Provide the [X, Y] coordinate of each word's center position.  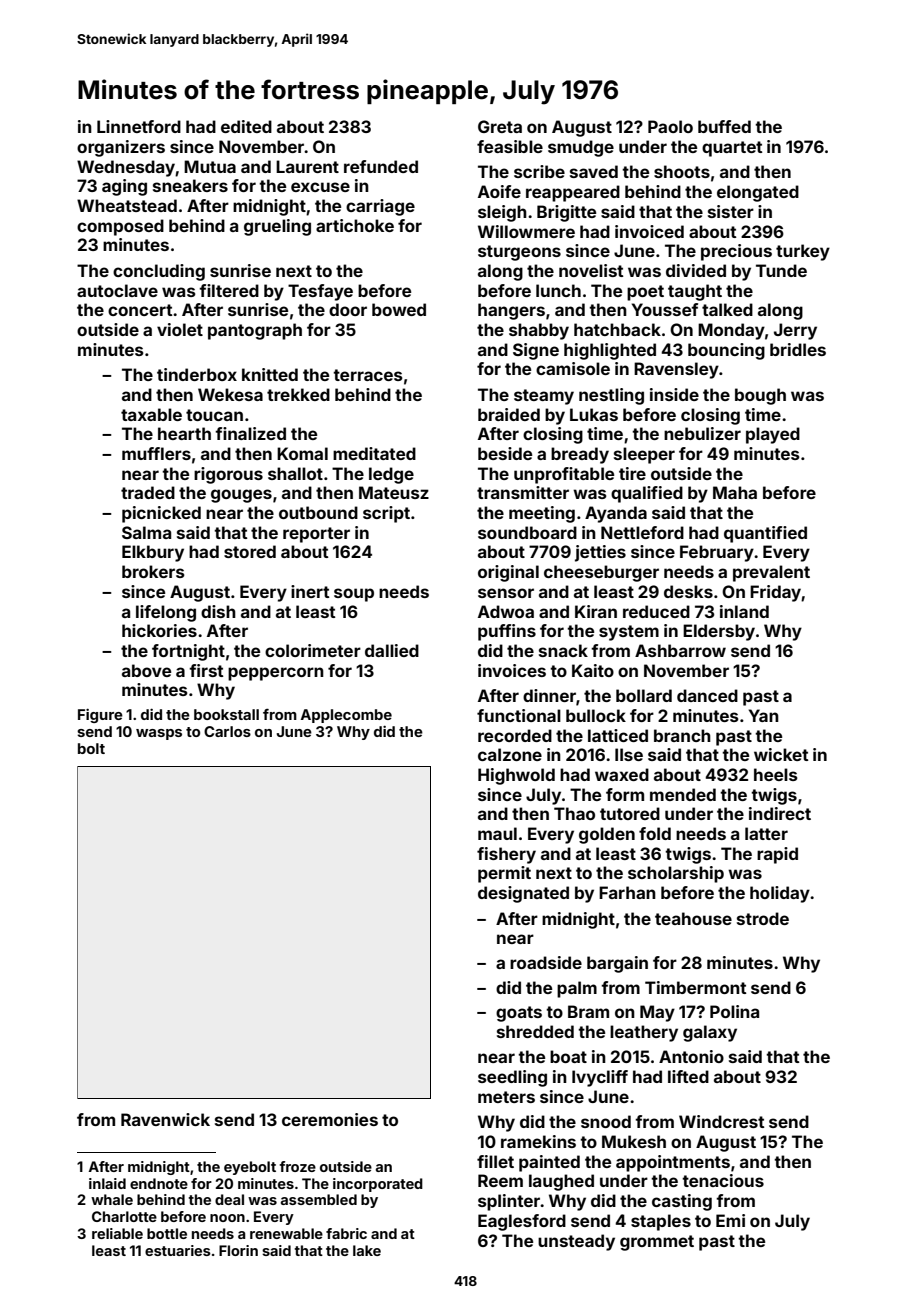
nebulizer [702, 433]
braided [509, 414]
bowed [399, 309]
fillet [495, 1161]
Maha [735, 492]
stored [250, 551]
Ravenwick [165, 1119]
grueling [277, 227]
